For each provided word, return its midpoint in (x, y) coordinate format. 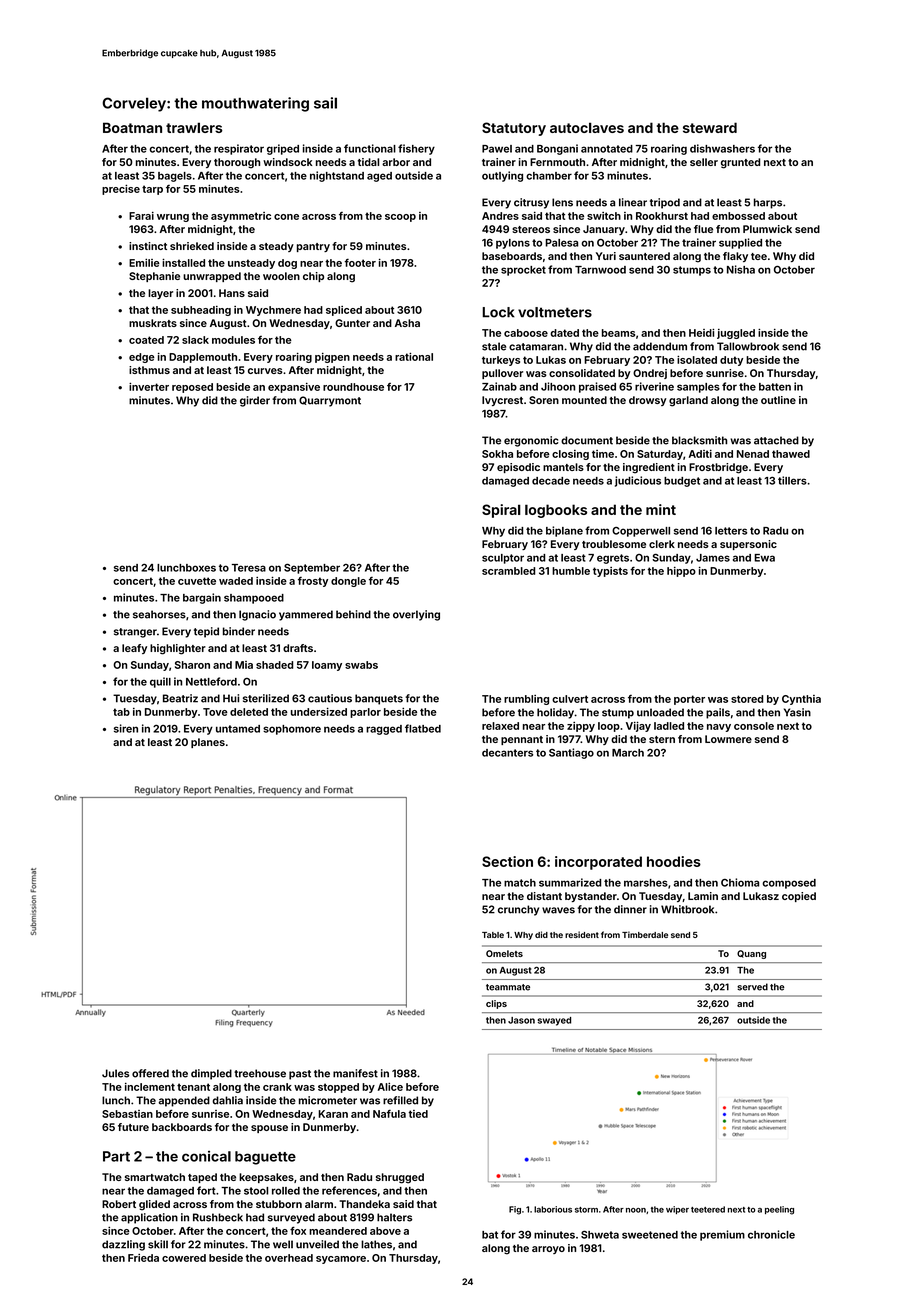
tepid (206, 632)
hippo (681, 572)
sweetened (650, 1235)
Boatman (132, 127)
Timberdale (645, 934)
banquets (379, 699)
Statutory (514, 129)
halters (394, 1217)
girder (255, 401)
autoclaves (587, 127)
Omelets (504, 953)
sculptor (503, 559)
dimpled (211, 1074)
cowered (184, 1258)
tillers (792, 480)
